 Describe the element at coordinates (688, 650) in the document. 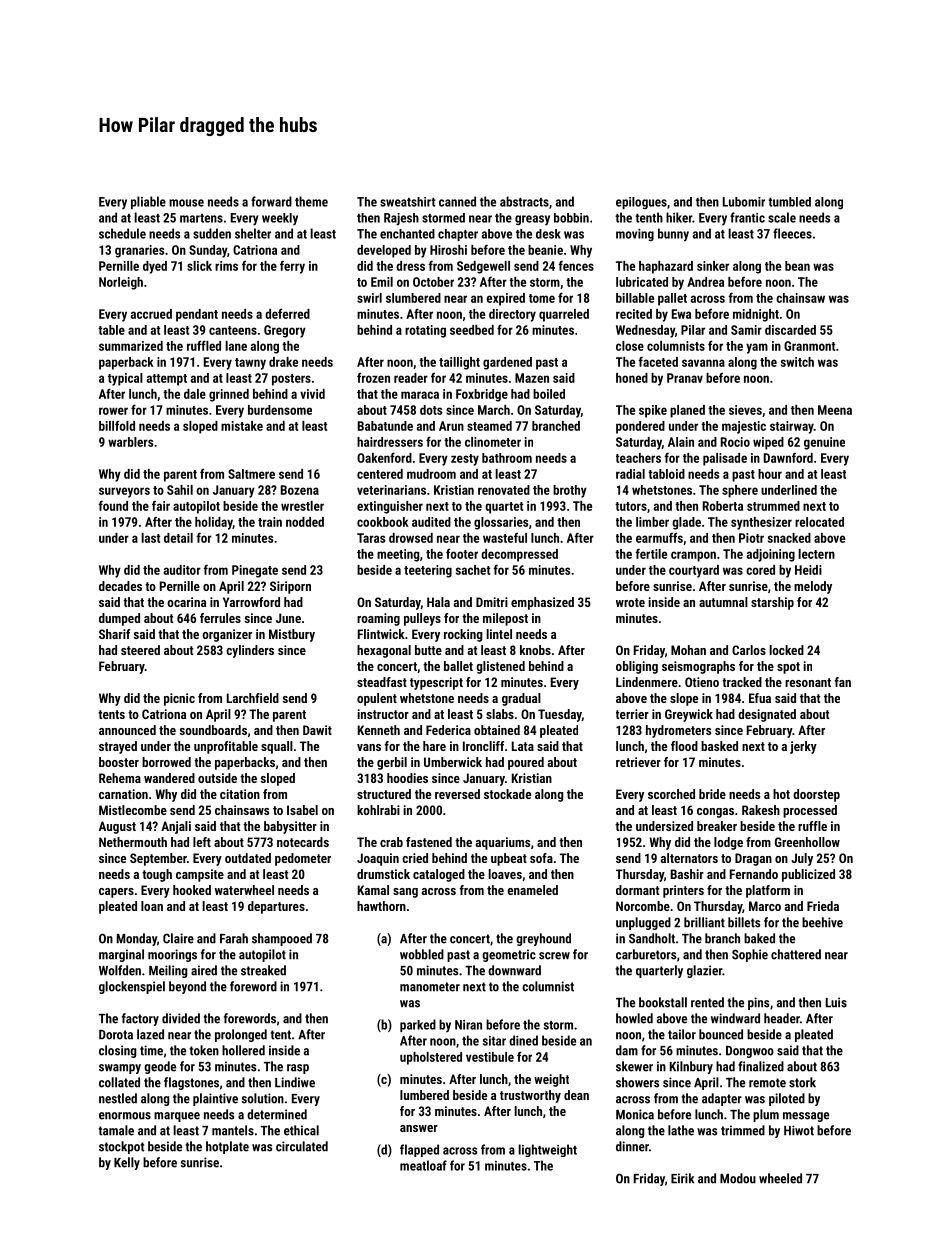

I see `Mohan` at that location.
